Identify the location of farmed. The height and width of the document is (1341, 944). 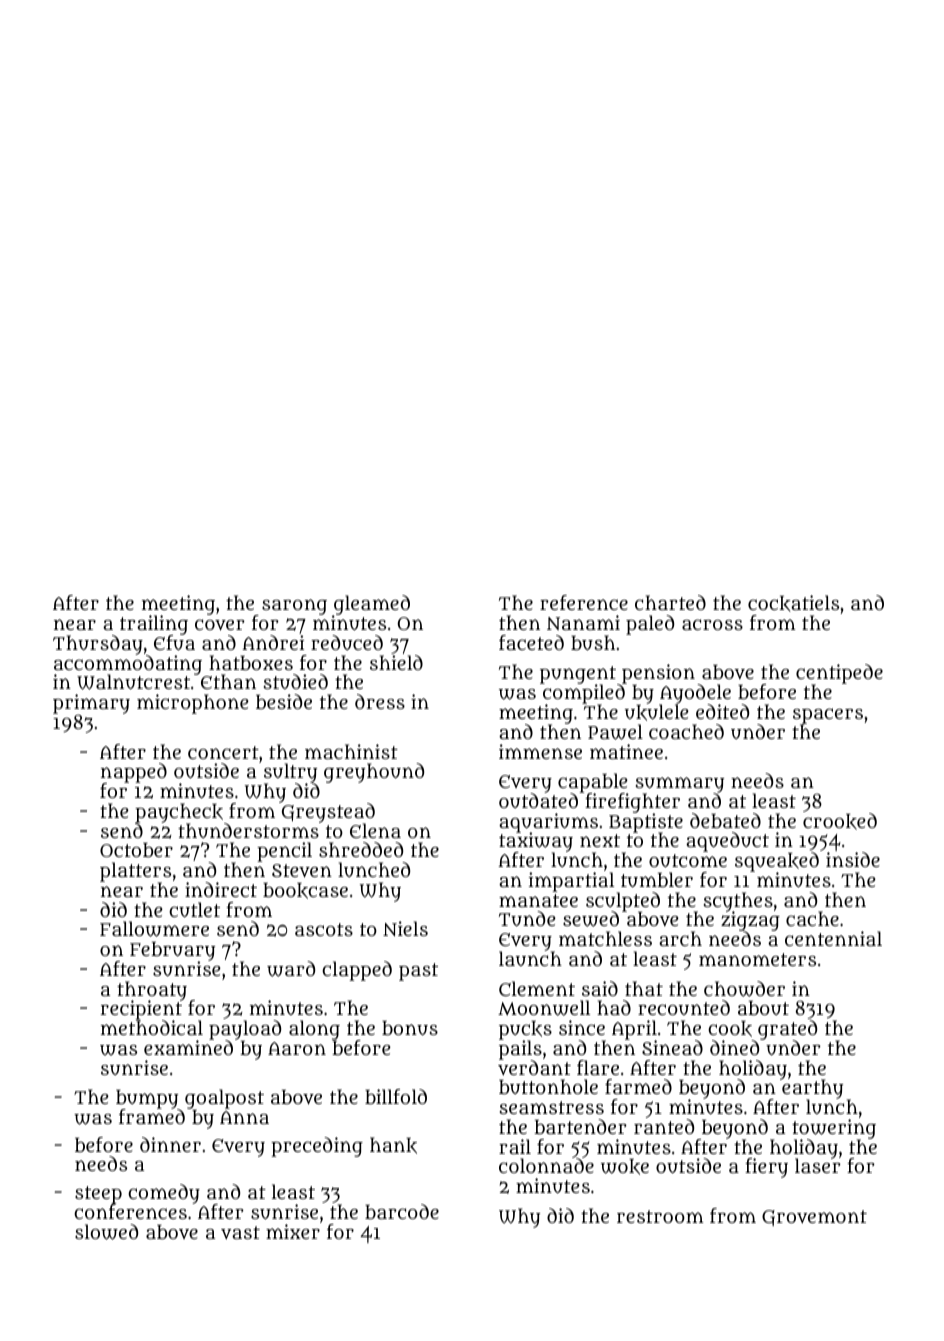
(638, 1086).
